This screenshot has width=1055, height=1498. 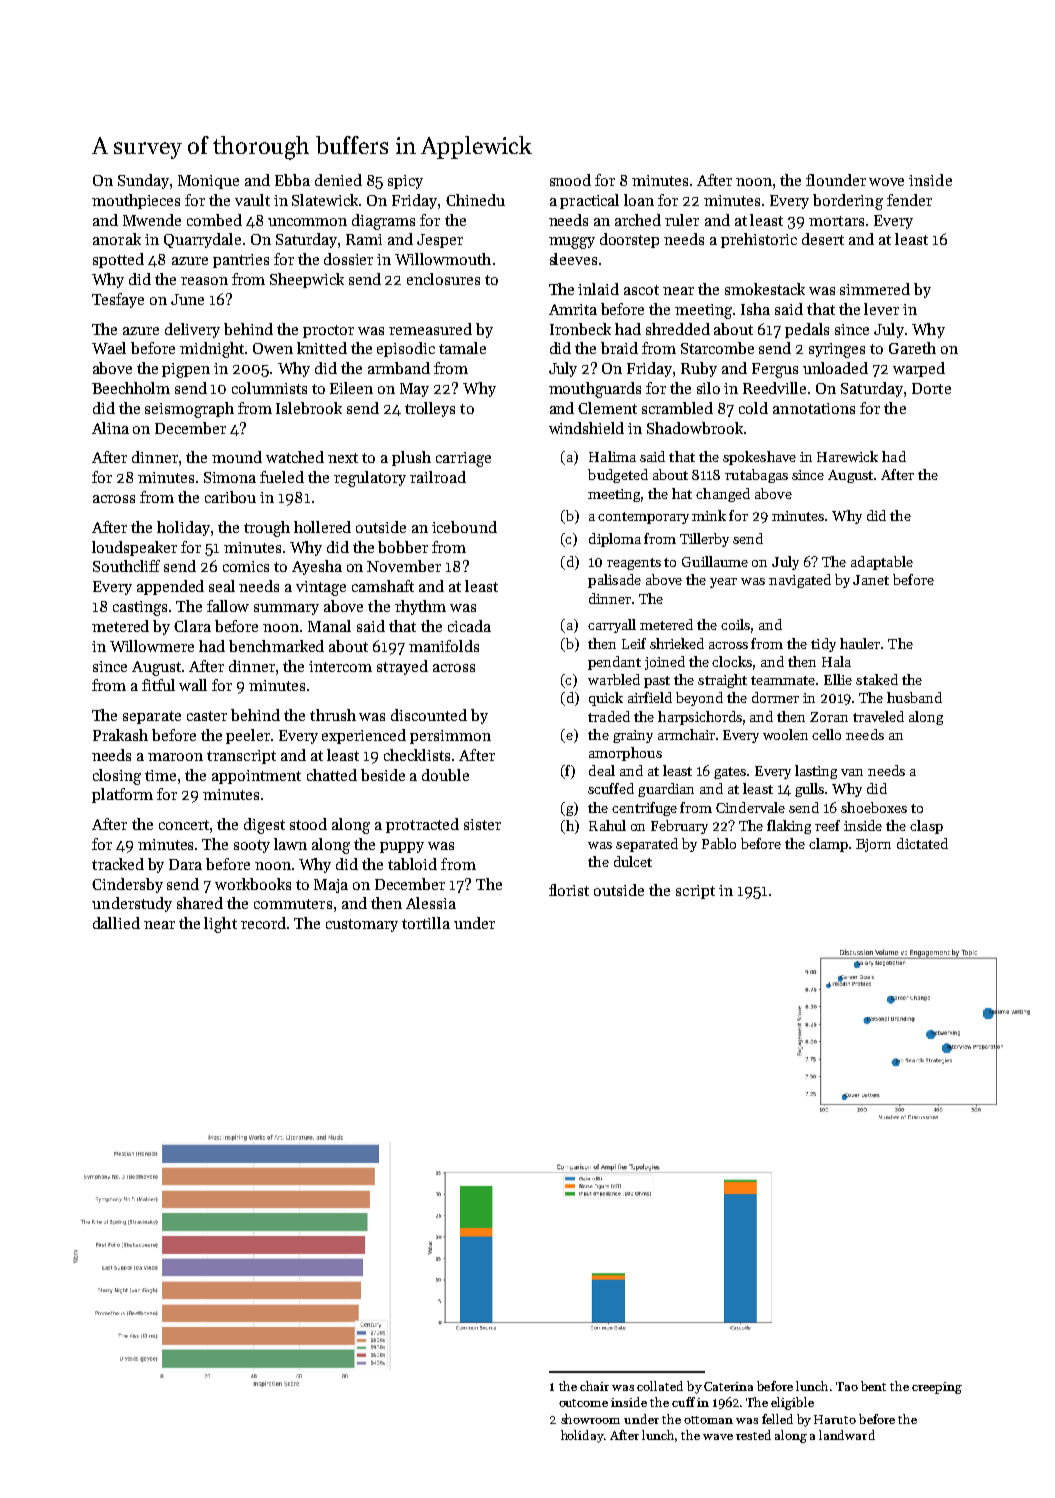 What do you see at coordinates (120, 735) in the screenshot?
I see `Prakash` at bounding box center [120, 735].
